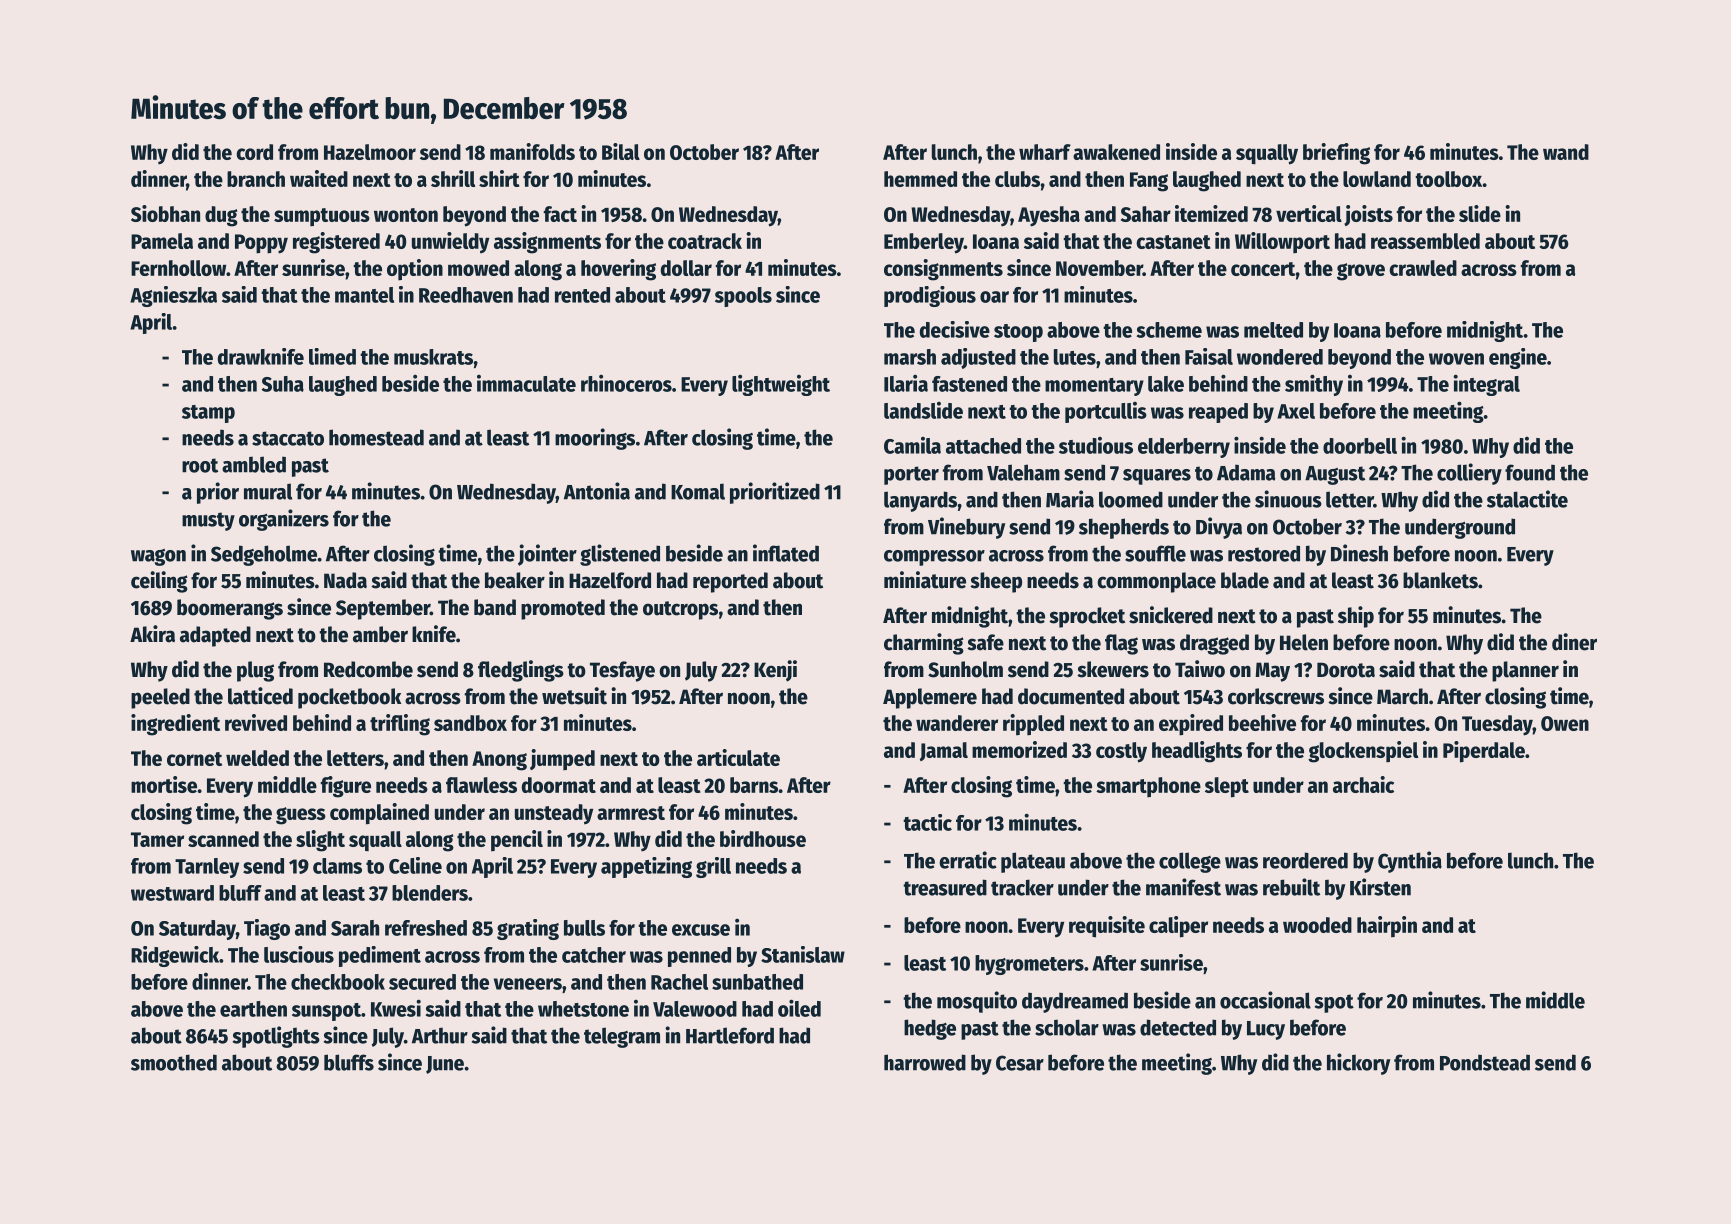 The height and width of the document is (1224, 1731). What do you see at coordinates (1023, 472) in the document?
I see `Valeham` at bounding box center [1023, 472].
